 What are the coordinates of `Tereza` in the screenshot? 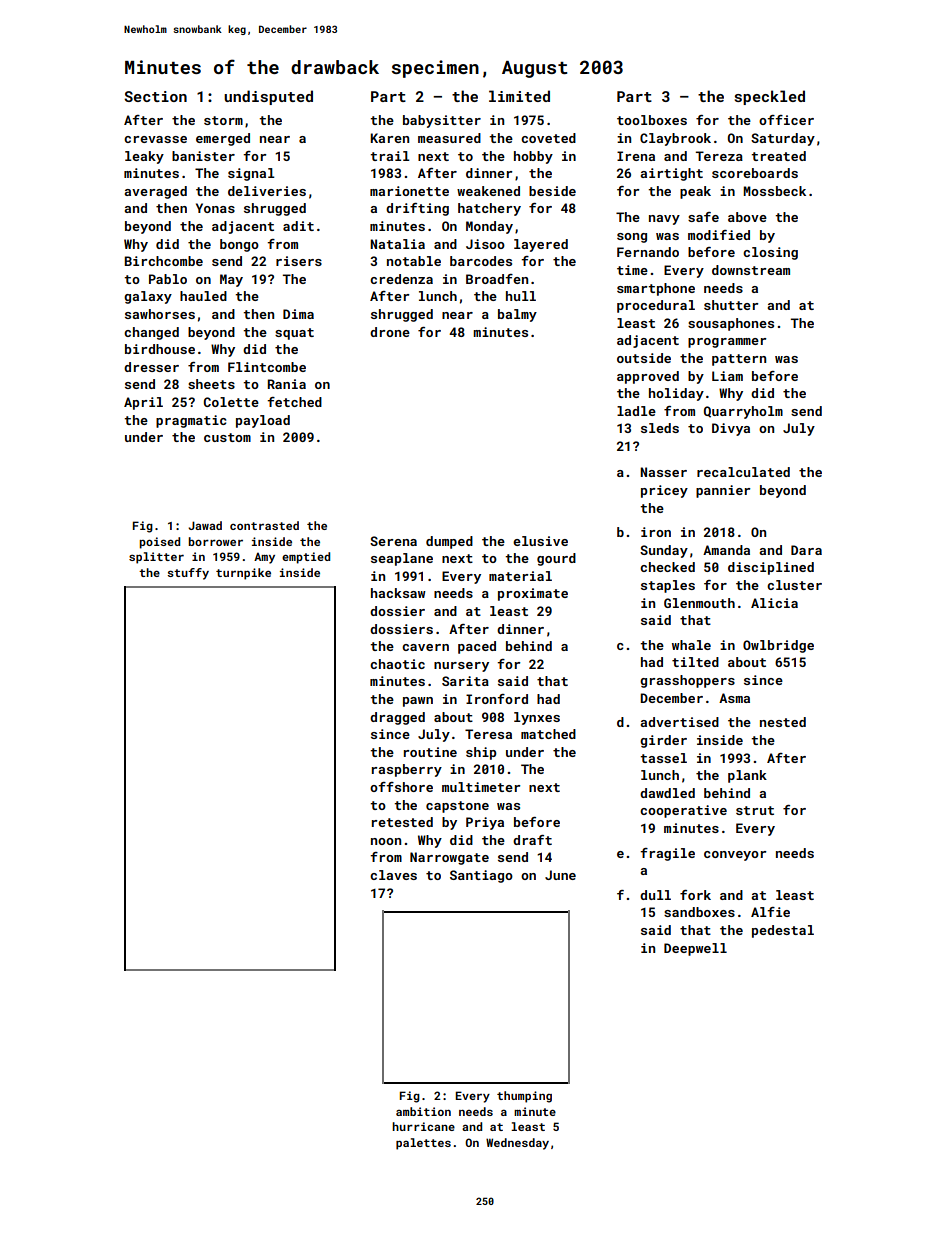 It's located at (719, 156).
